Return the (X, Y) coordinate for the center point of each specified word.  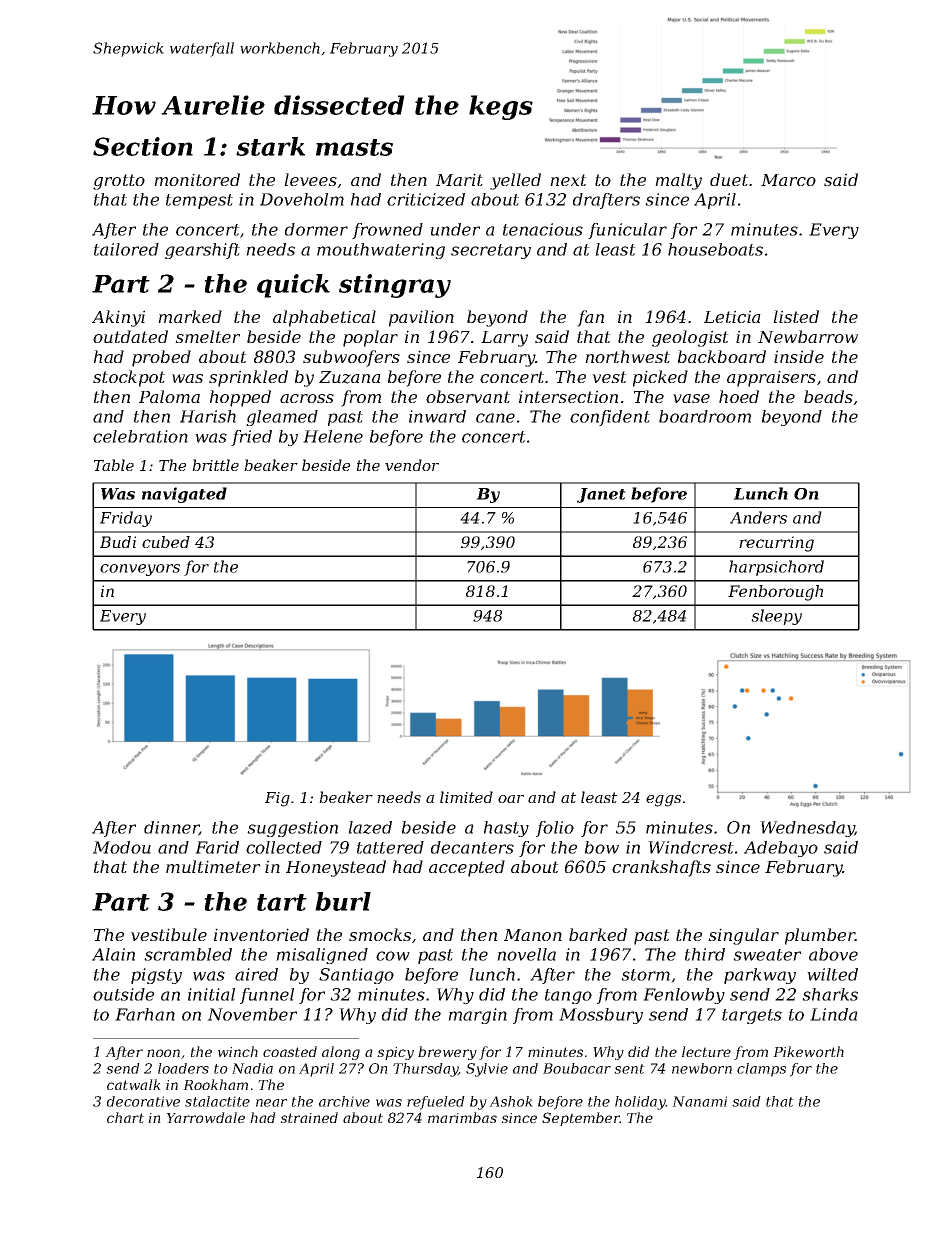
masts (354, 147)
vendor (412, 465)
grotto (119, 182)
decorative (143, 1101)
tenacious (543, 229)
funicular (627, 231)
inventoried (261, 934)
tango (568, 996)
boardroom (705, 416)
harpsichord (776, 568)
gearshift (202, 251)
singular (743, 936)
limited (466, 797)
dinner (171, 828)
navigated (184, 495)
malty (678, 181)
